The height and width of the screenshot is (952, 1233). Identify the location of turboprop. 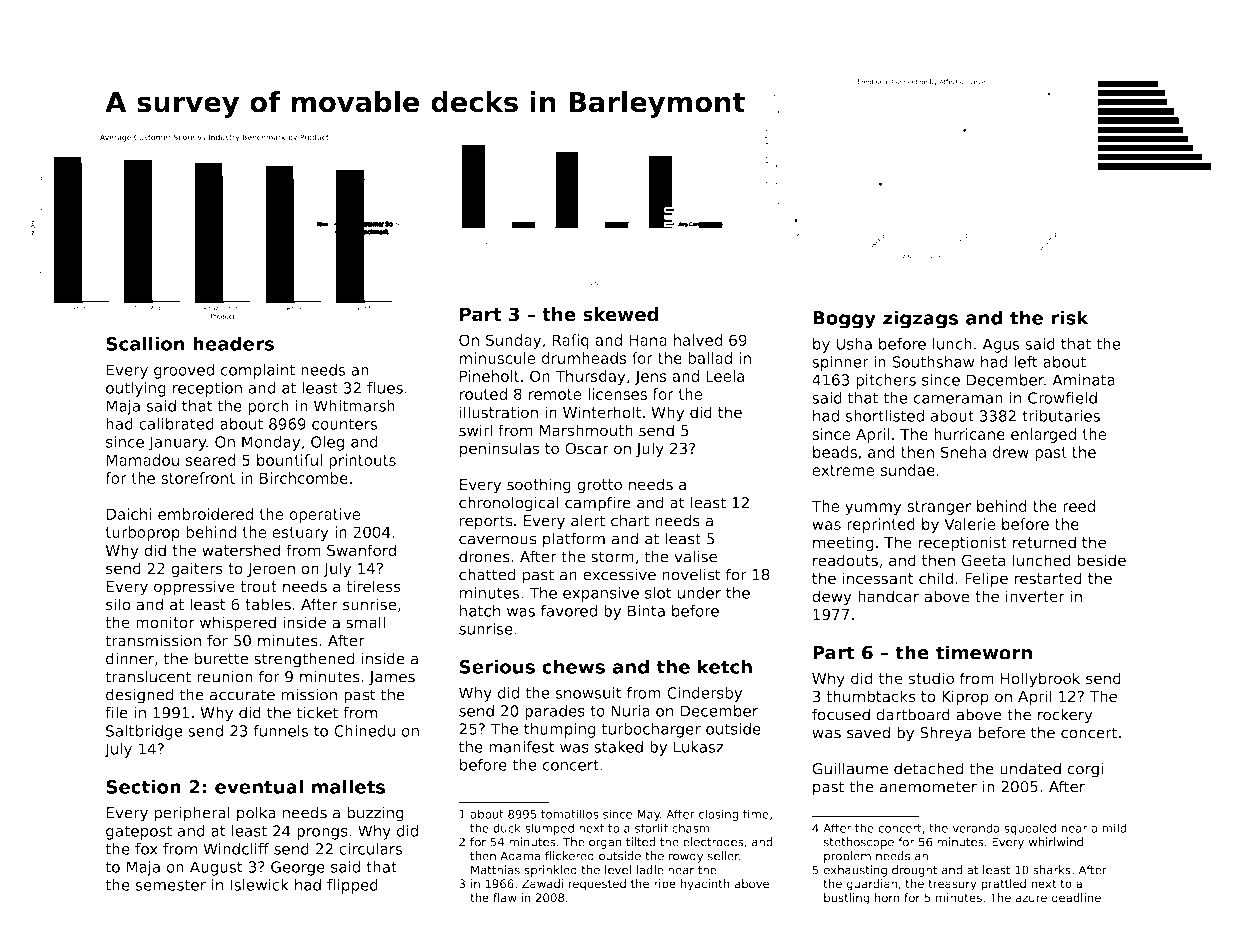
(143, 533).
